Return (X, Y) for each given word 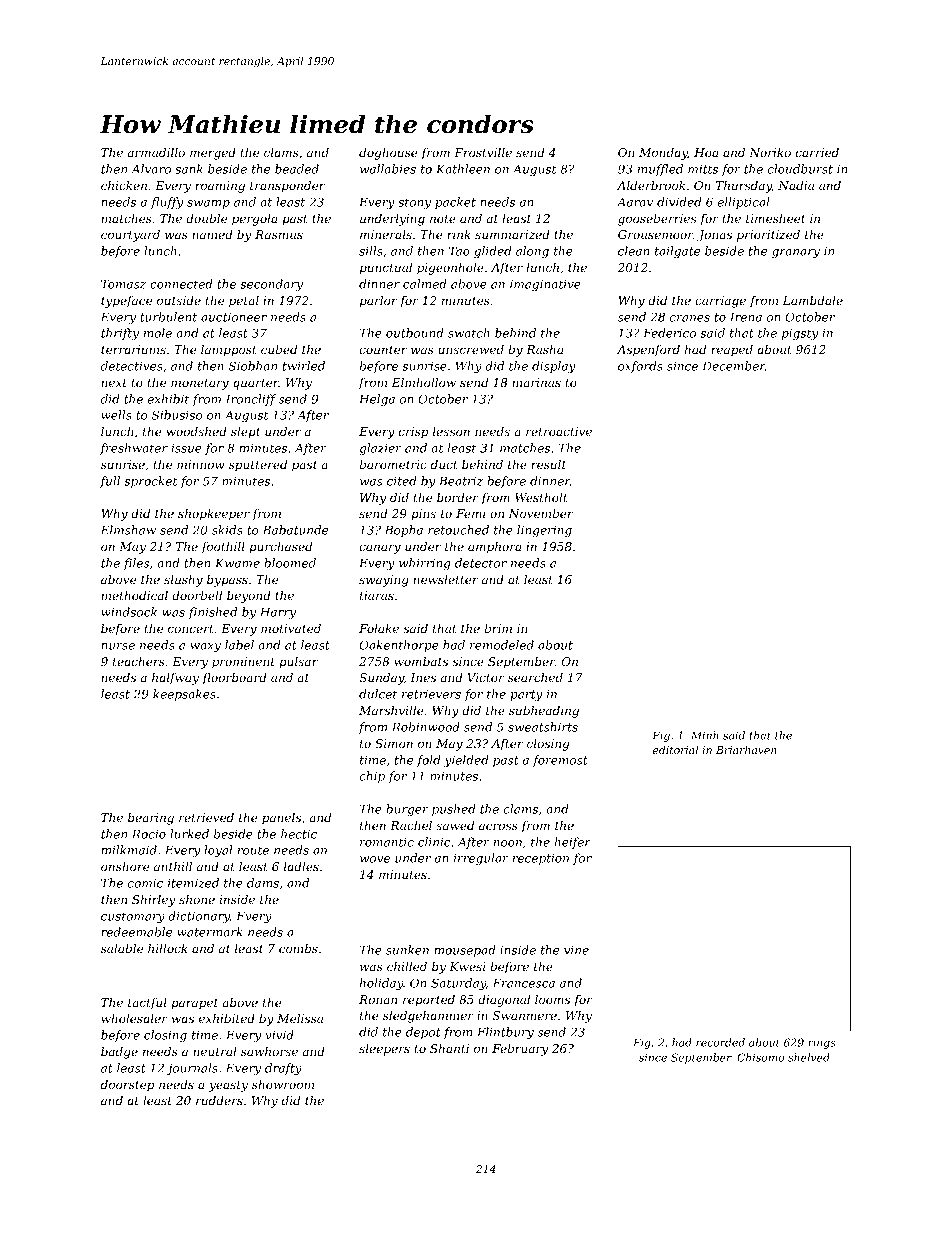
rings (822, 1043)
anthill (173, 866)
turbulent (168, 317)
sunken (407, 950)
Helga (377, 400)
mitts (703, 169)
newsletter (445, 579)
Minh (705, 735)
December (733, 366)
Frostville (483, 152)
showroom (283, 1084)
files (136, 564)
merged (213, 154)
